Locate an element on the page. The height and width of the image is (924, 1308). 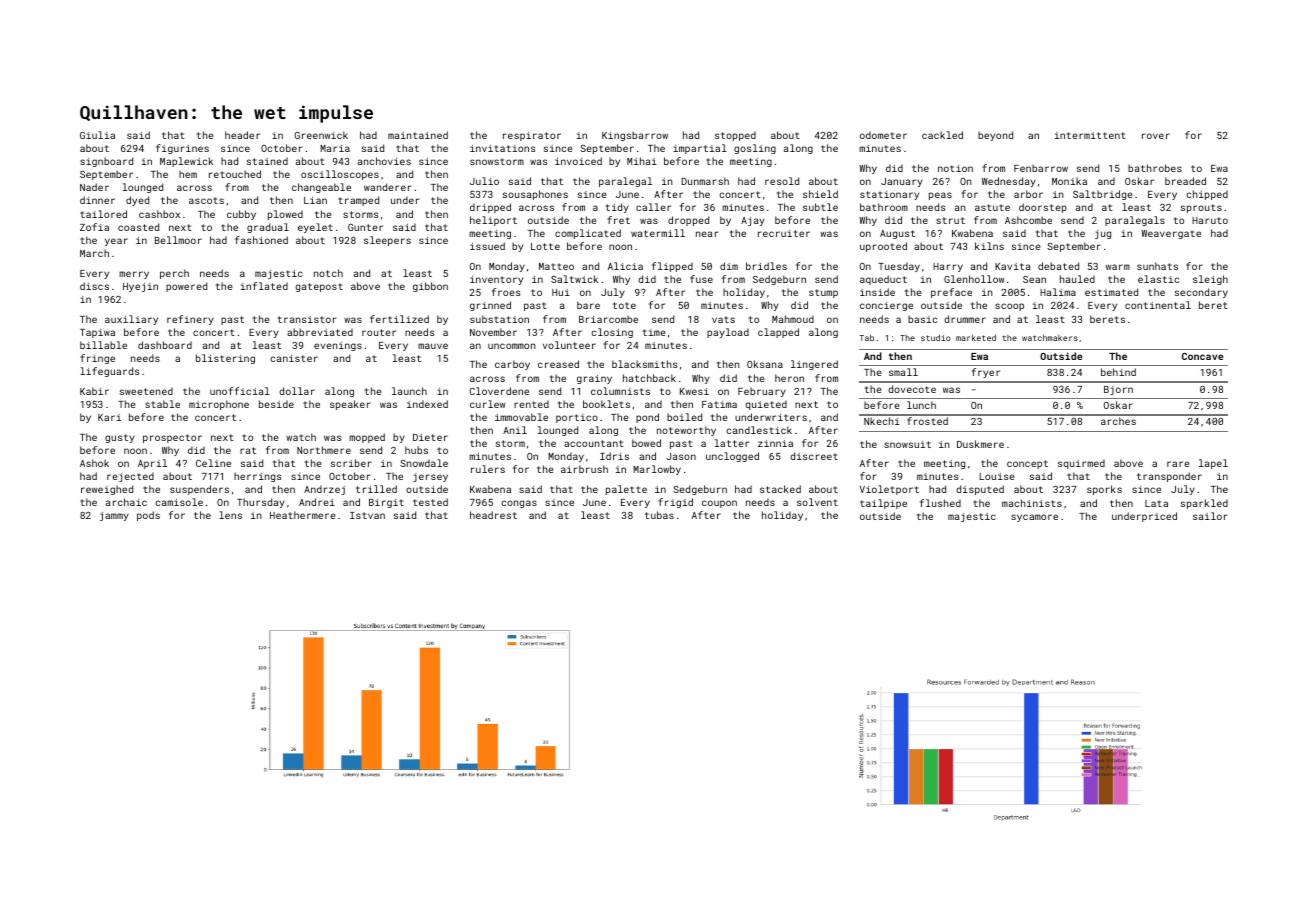
maintained is located at coordinates (418, 135).
